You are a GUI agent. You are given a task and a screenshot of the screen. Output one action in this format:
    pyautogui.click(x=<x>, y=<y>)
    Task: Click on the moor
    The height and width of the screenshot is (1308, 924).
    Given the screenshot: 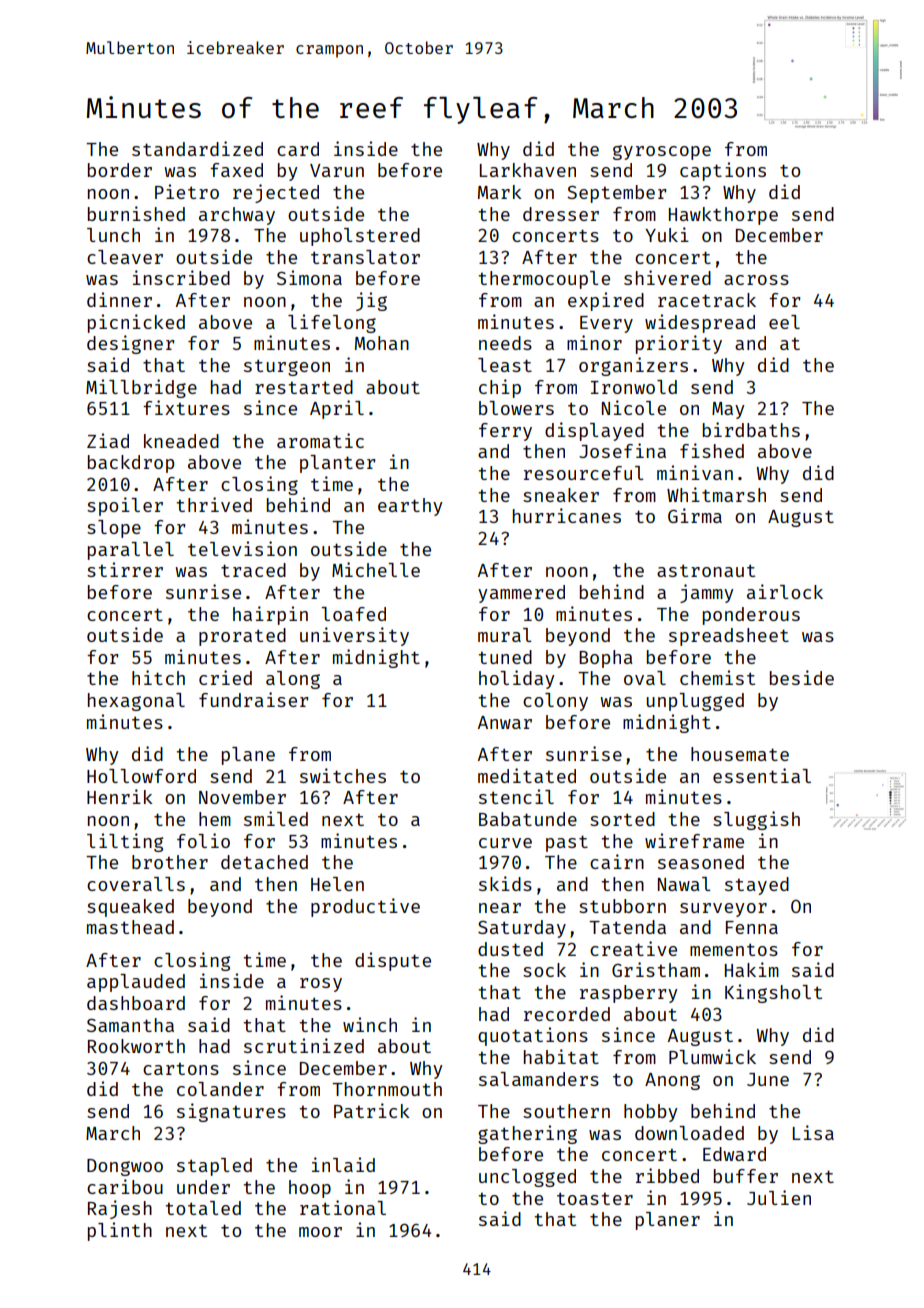 What is the action you would take?
    pyautogui.click(x=320, y=1232)
